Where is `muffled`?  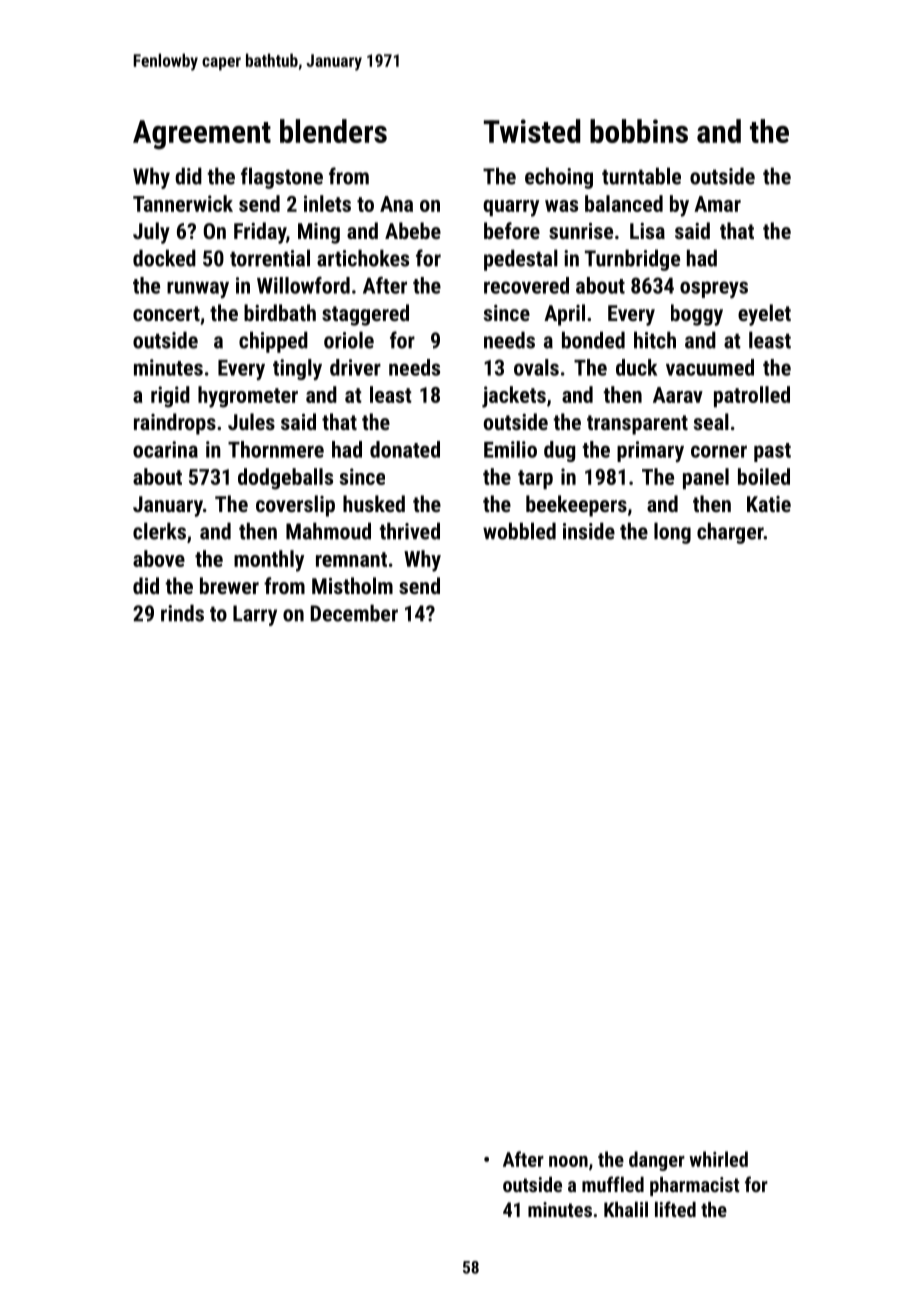
muffled is located at coordinates (613, 1184).
